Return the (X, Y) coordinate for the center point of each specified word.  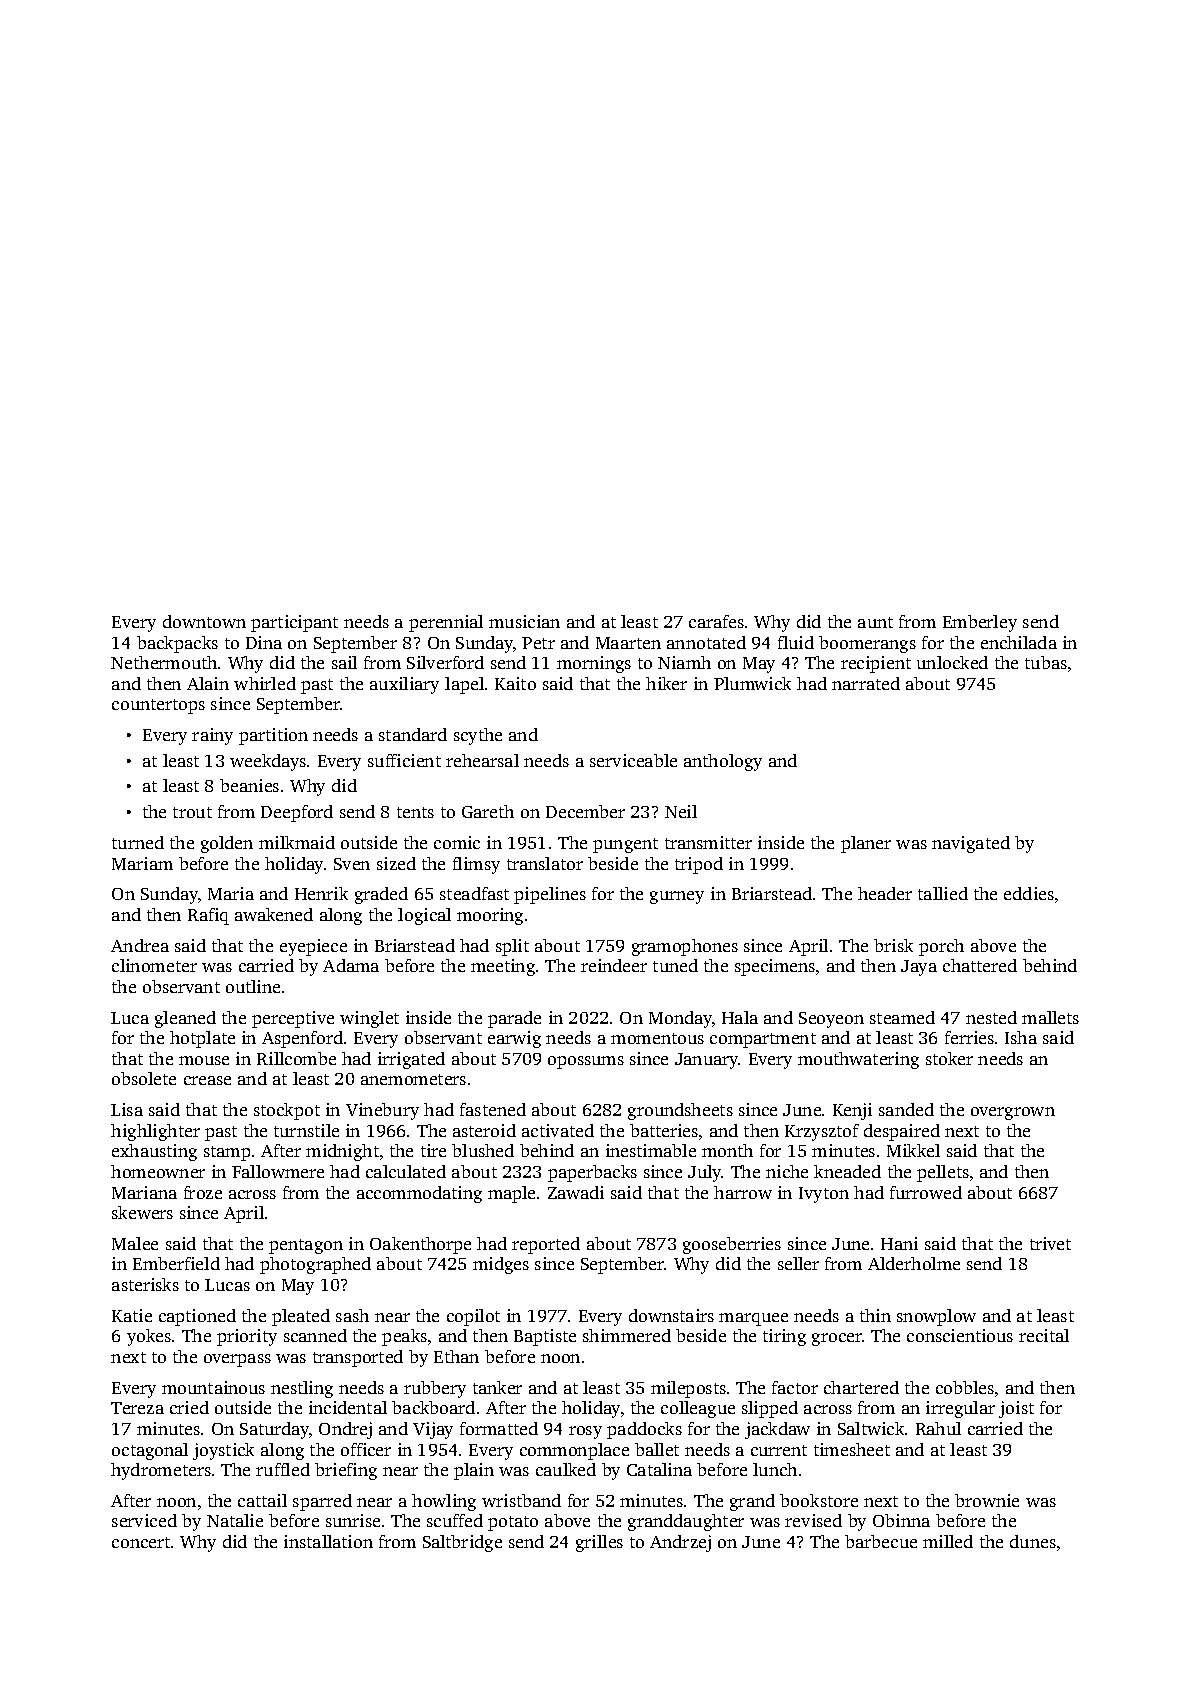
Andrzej (680, 1543)
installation (328, 1541)
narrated (866, 683)
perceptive (293, 1019)
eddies (1029, 893)
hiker (666, 683)
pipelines (550, 895)
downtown (204, 621)
